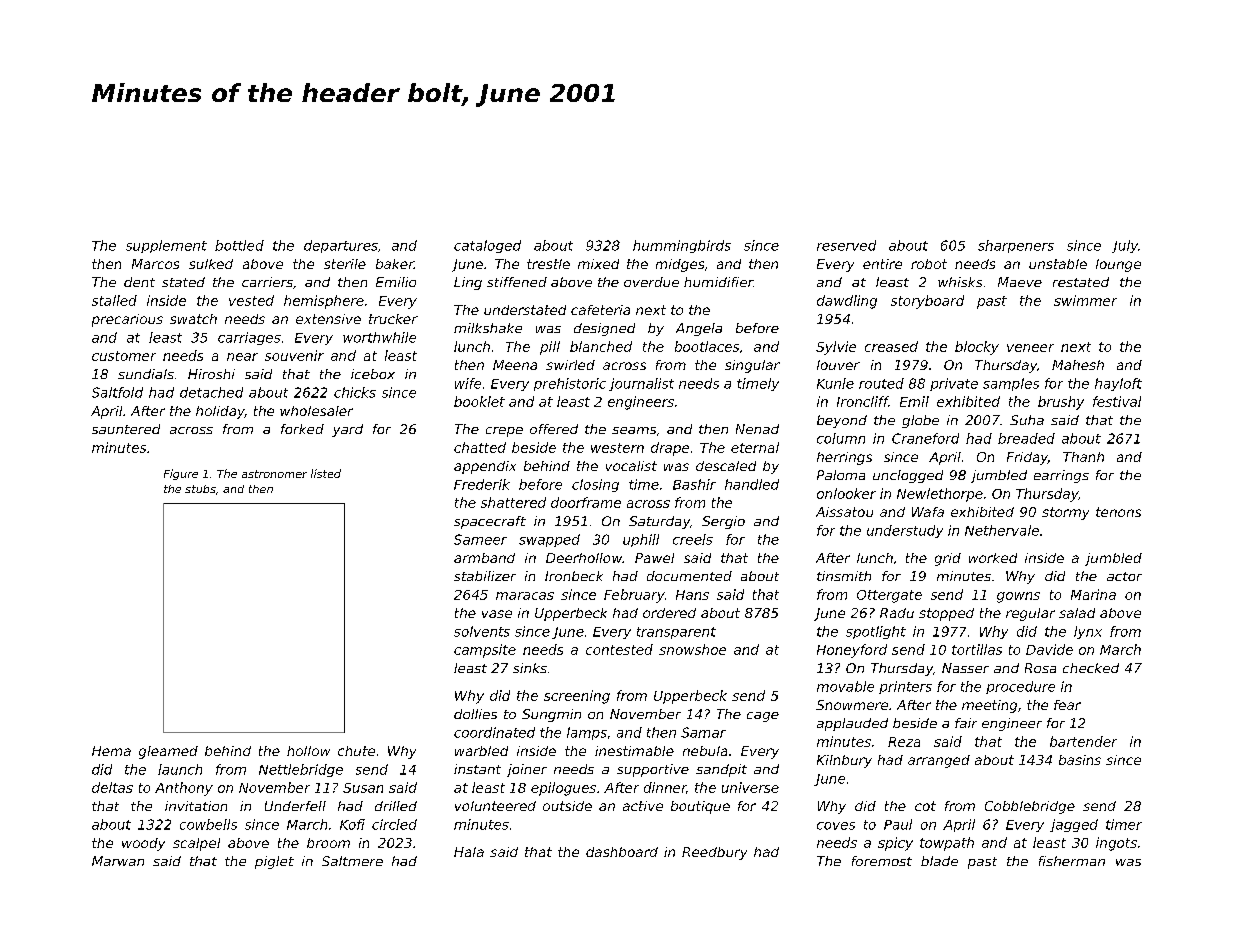  Describe the element at coordinates (699, 329) in the screenshot. I see `Angela` at that location.
